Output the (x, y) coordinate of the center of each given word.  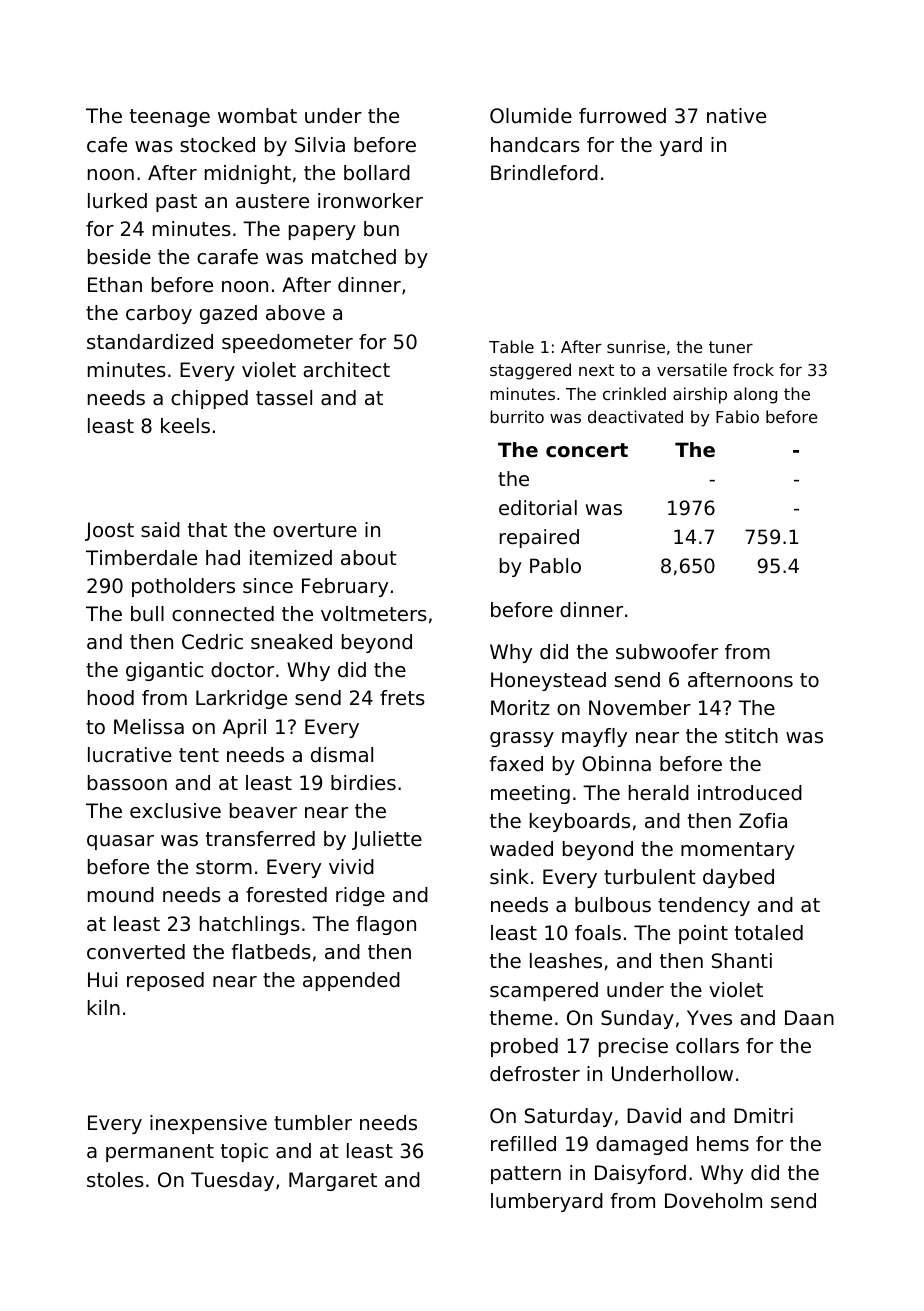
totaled (769, 933)
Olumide (531, 116)
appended (351, 981)
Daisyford (640, 1174)
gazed (228, 314)
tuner (731, 347)
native (736, 116)
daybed (738, 878)
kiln (104, 1007)
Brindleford (544, 173)
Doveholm (713, 1201)
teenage (170, 118)
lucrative (130, 755)
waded (521, 849)
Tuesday (232, 1181)
